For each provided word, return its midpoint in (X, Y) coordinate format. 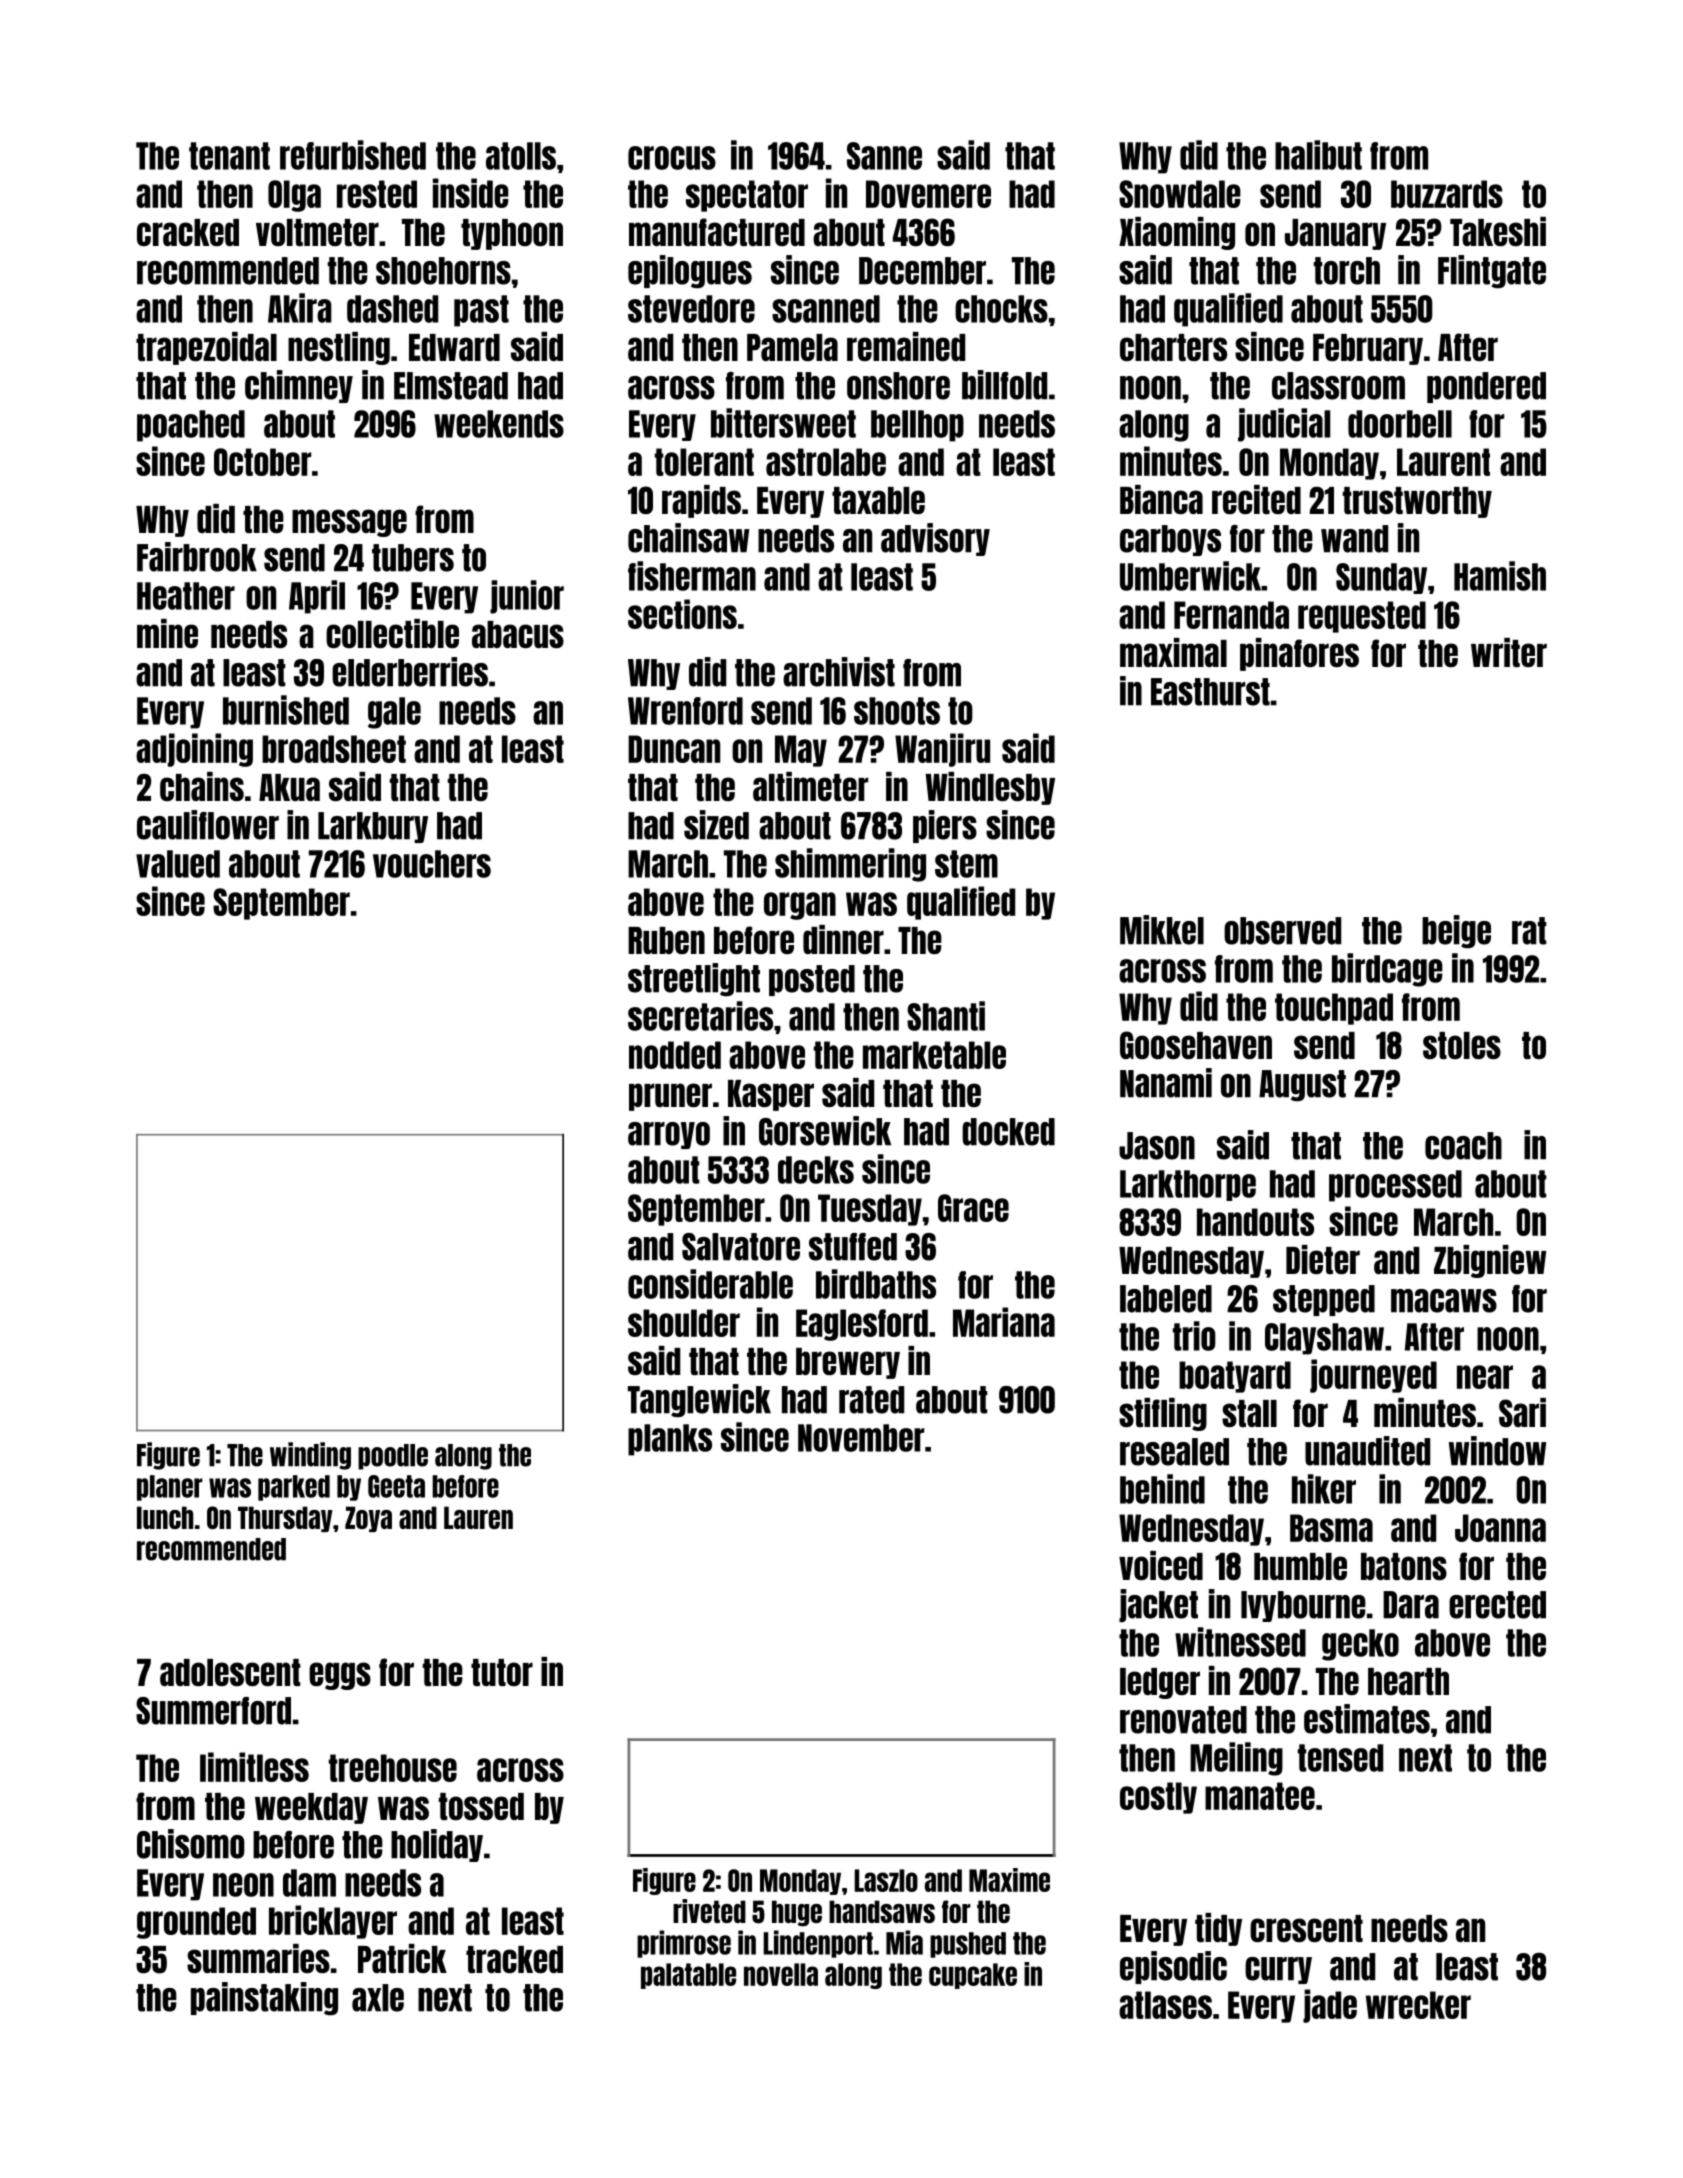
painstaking (264, 1999)
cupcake (973, 1976)
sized (716, 825)
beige (1456, 932)
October (262, 462)
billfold (1004, 385)
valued (178, 864)
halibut (1318, 155)
